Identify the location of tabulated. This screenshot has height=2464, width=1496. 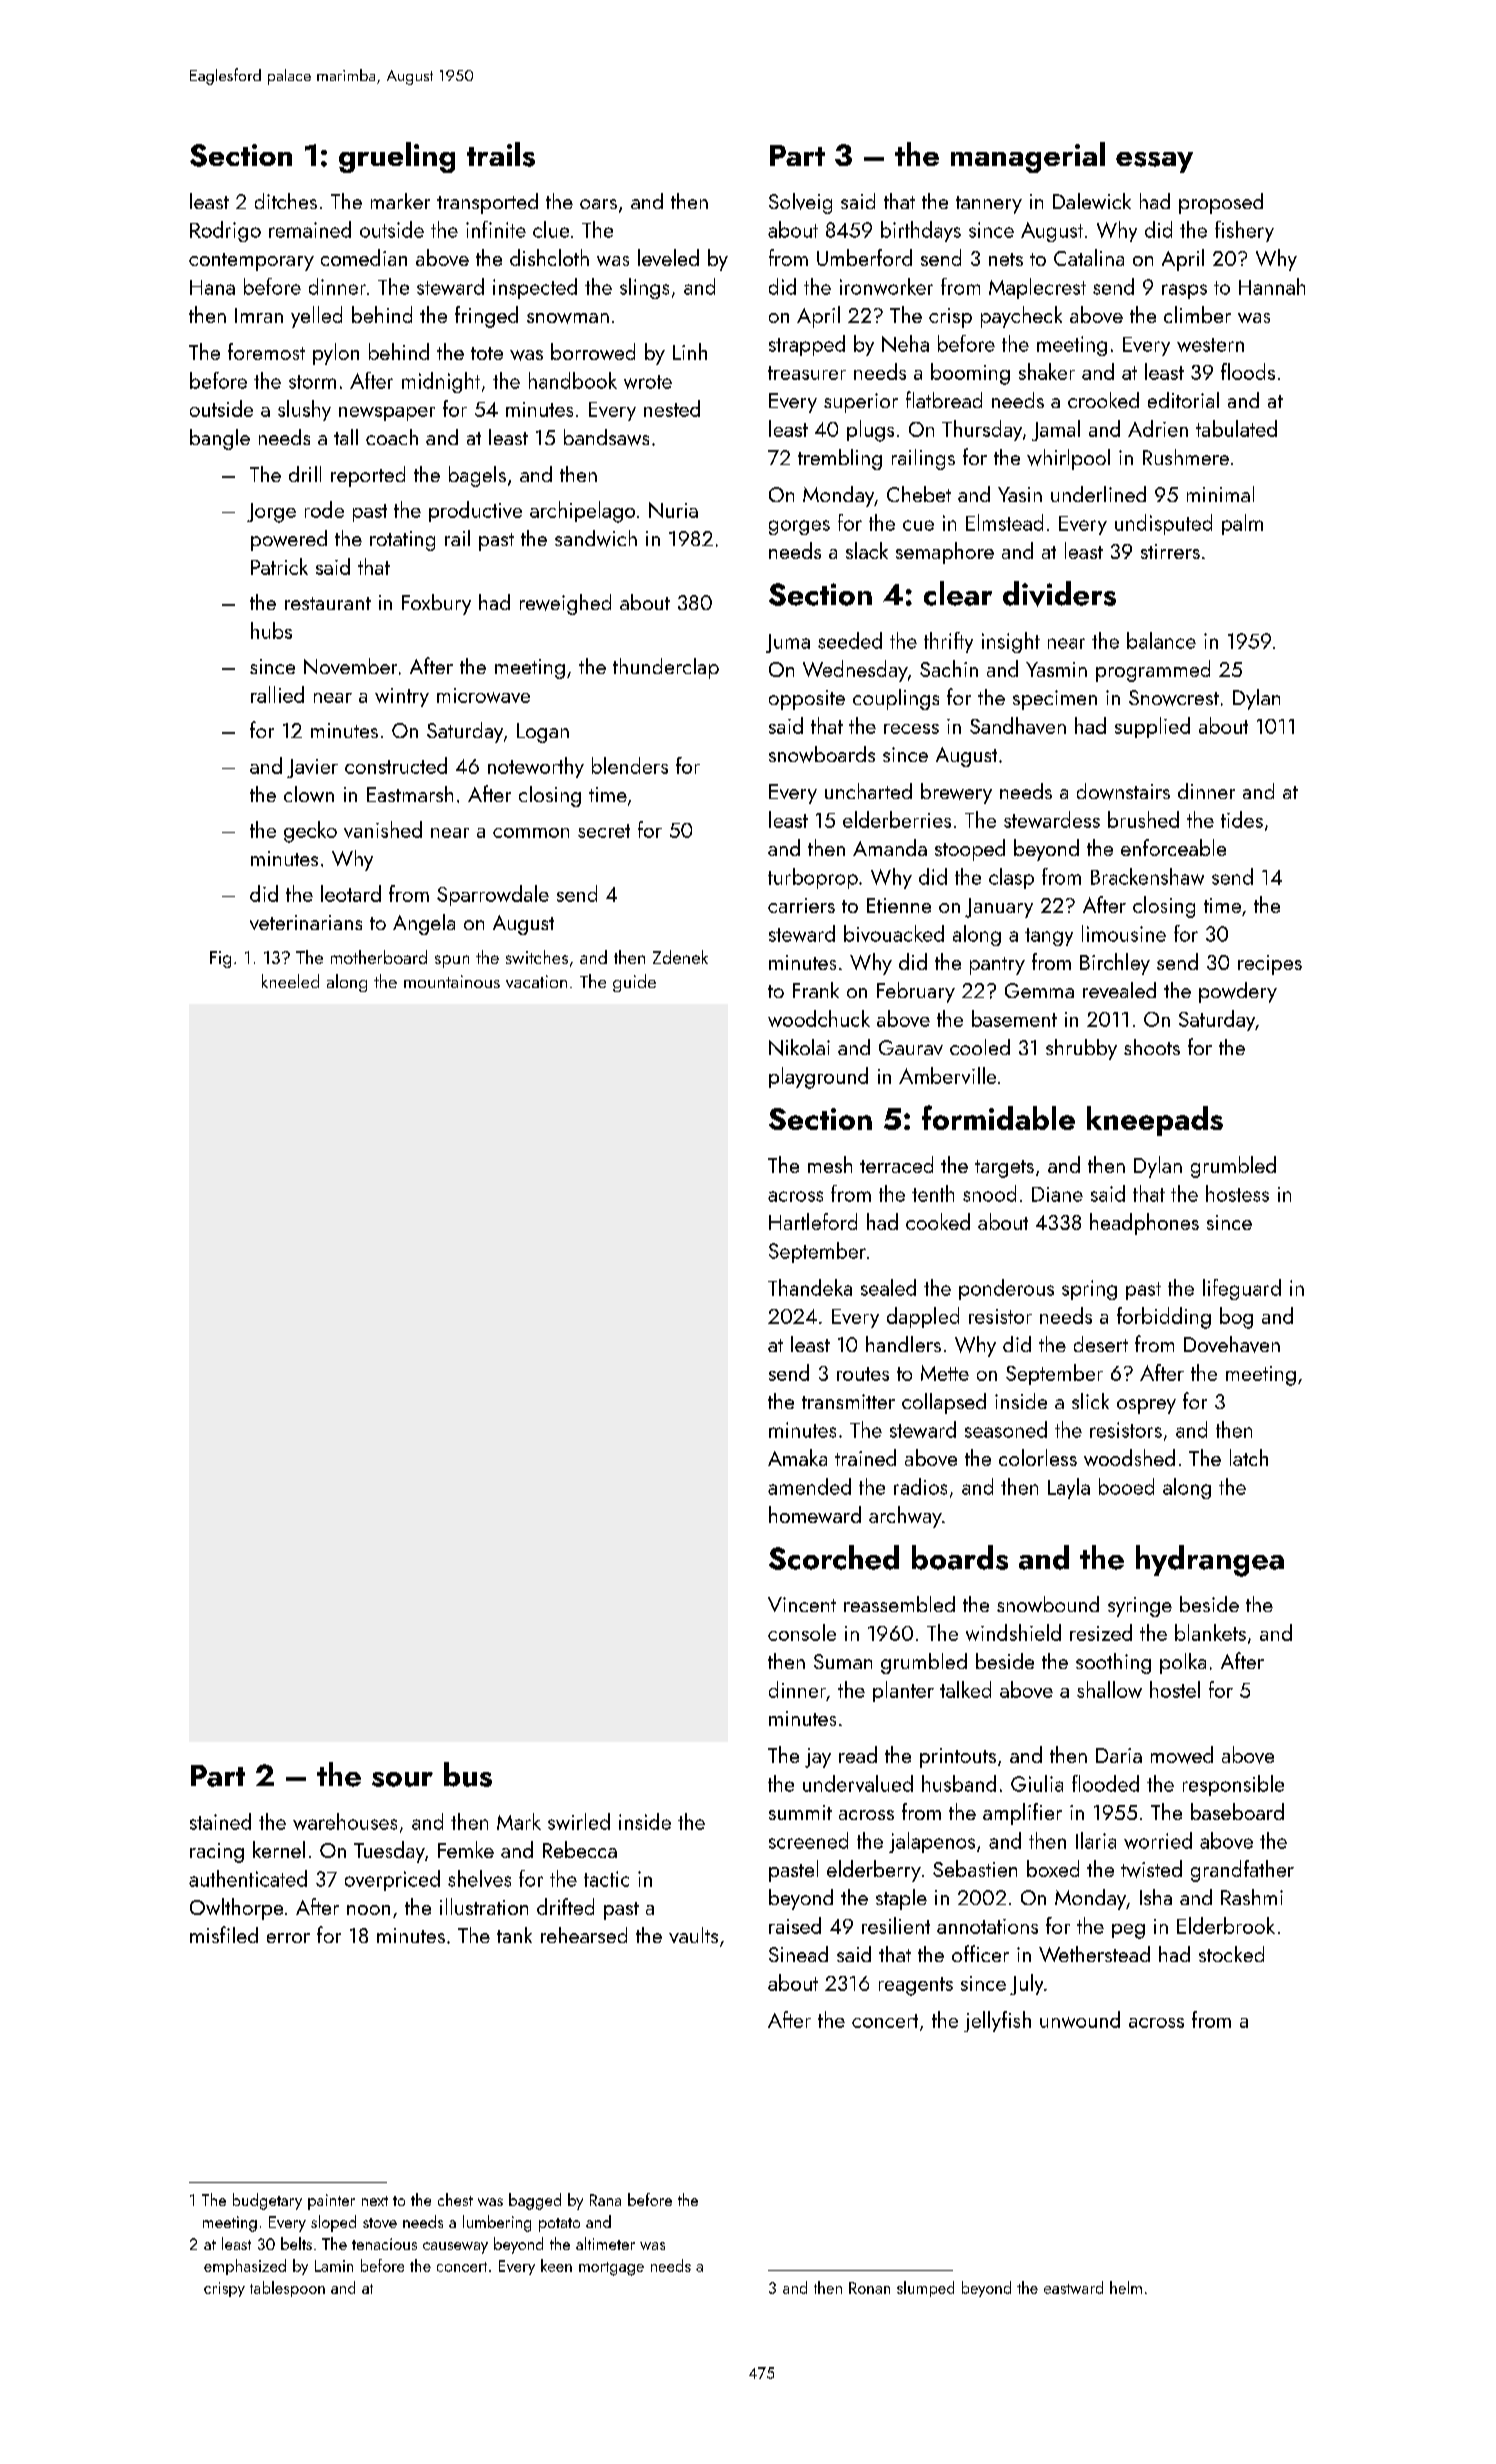
(1236, 428).
